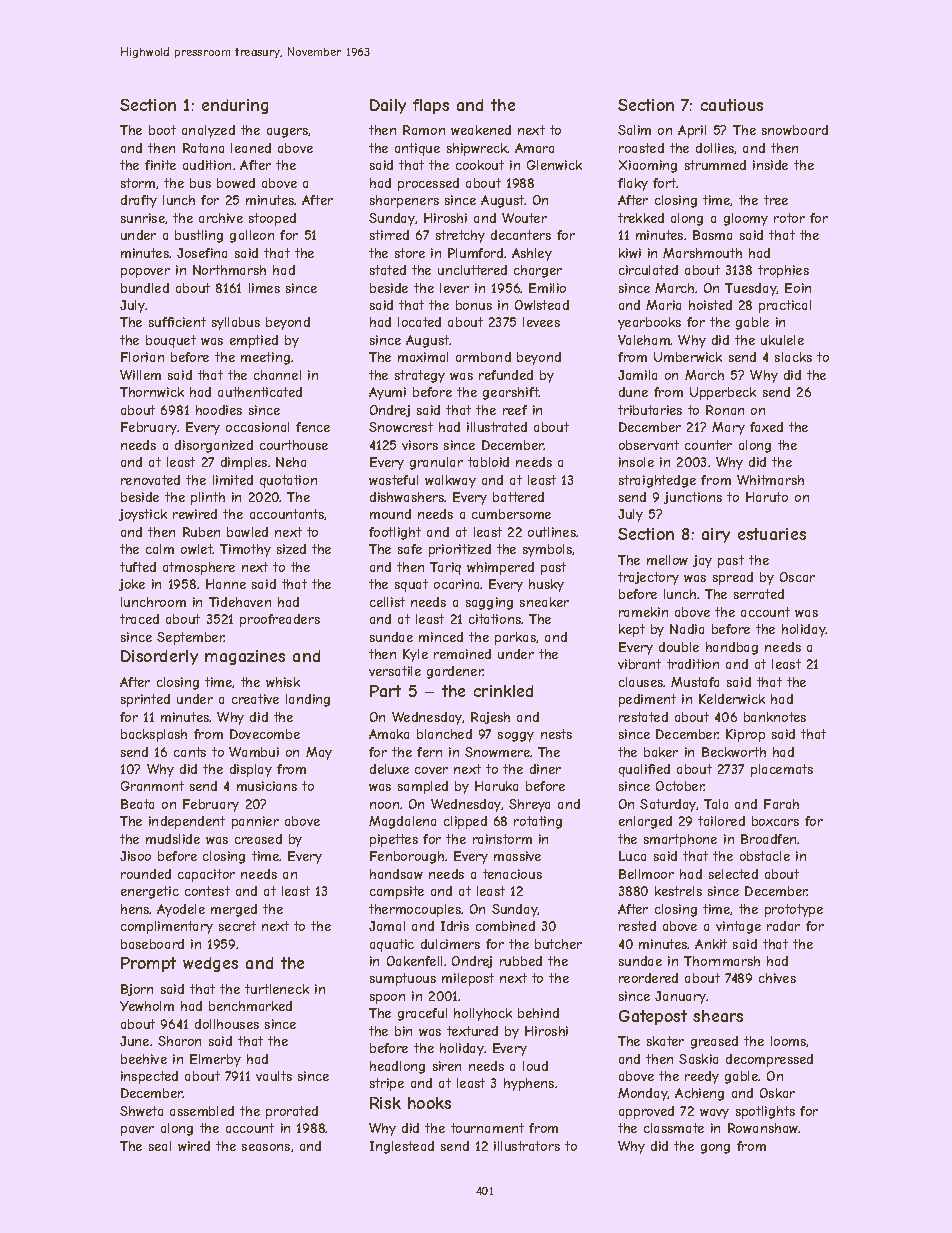 The height and width of the page is (1233, 952). What do you see at coordinates (667, 560) in the page?
I see `mellow` at bounding box center [667, 560].
